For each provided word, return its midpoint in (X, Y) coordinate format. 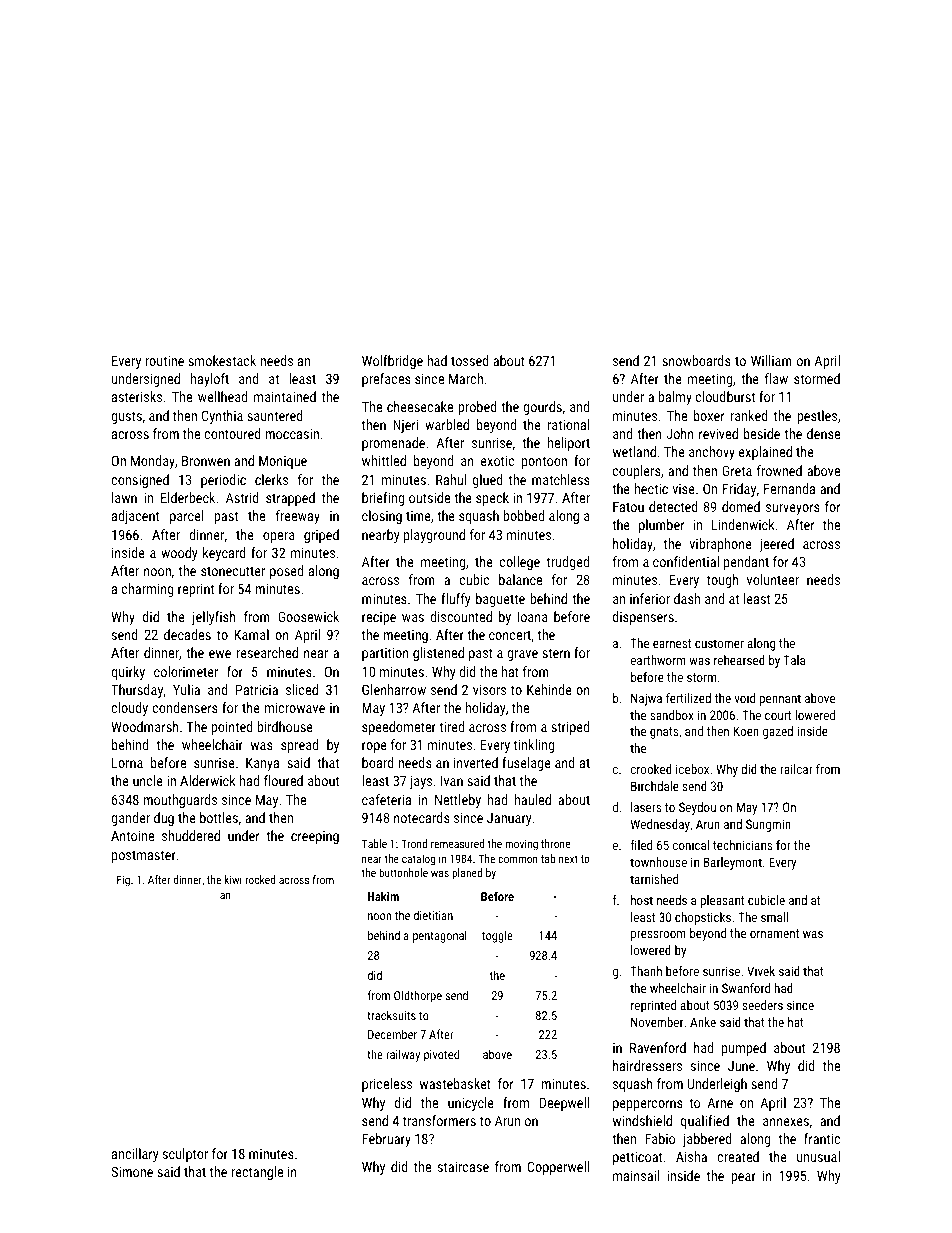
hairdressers (647, 1065)
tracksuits (391, 1015)
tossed (470, 360)
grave (522, 655)
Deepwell (564, 1104)
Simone (132, 1171)
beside (762, 433)
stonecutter (233, 571)
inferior (650, 598)
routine (164, 361)
